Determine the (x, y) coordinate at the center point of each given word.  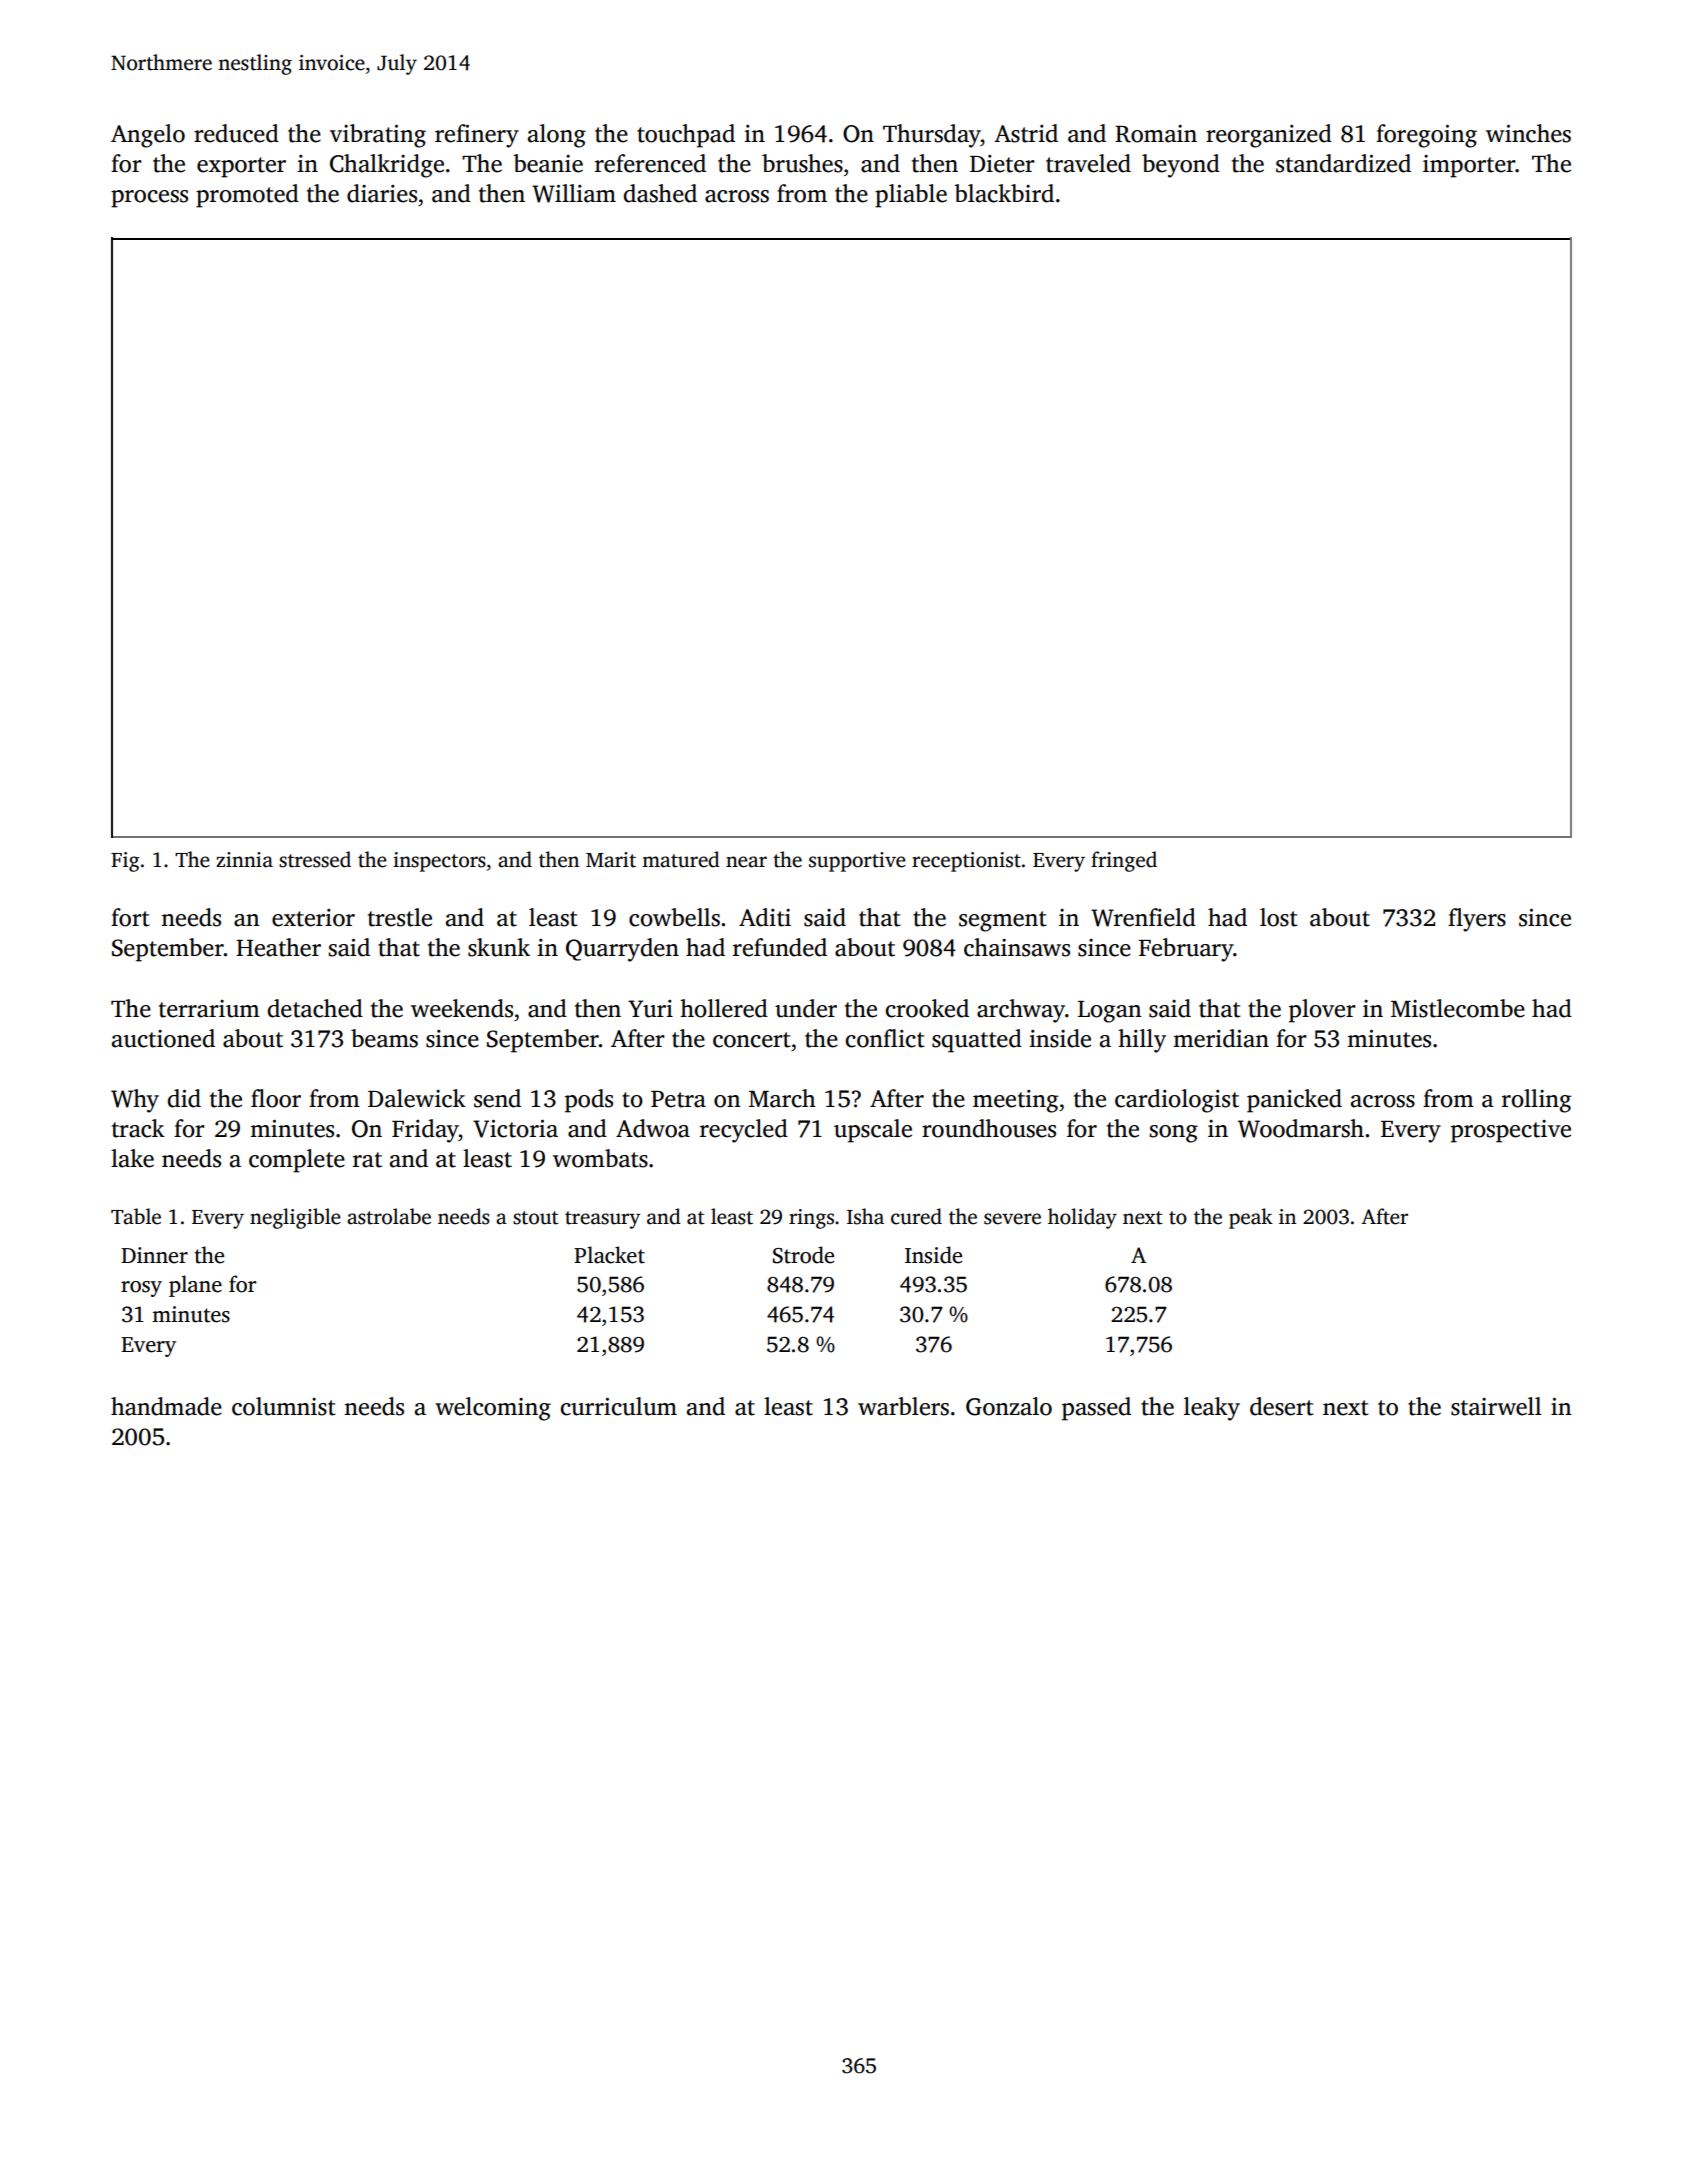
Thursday (932, 136)
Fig (125, 862)
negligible (295, 1218)
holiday (1082, 1218)
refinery (477, 136)
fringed (1124, 861)
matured (681, 859)
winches (1528, 133)
